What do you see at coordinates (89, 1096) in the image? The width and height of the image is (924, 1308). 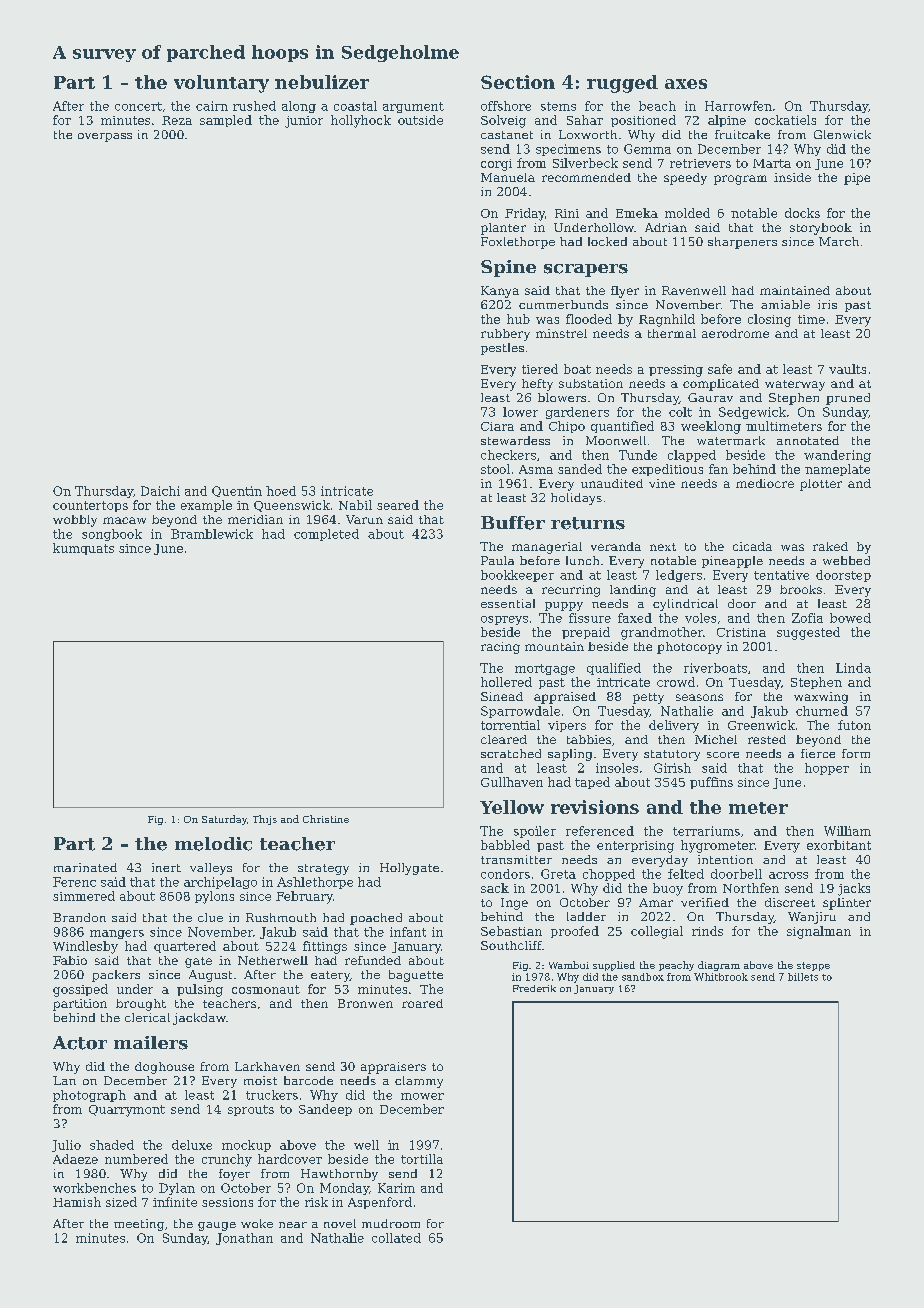 I see `photograph` at bounding box center [89, 1096].
